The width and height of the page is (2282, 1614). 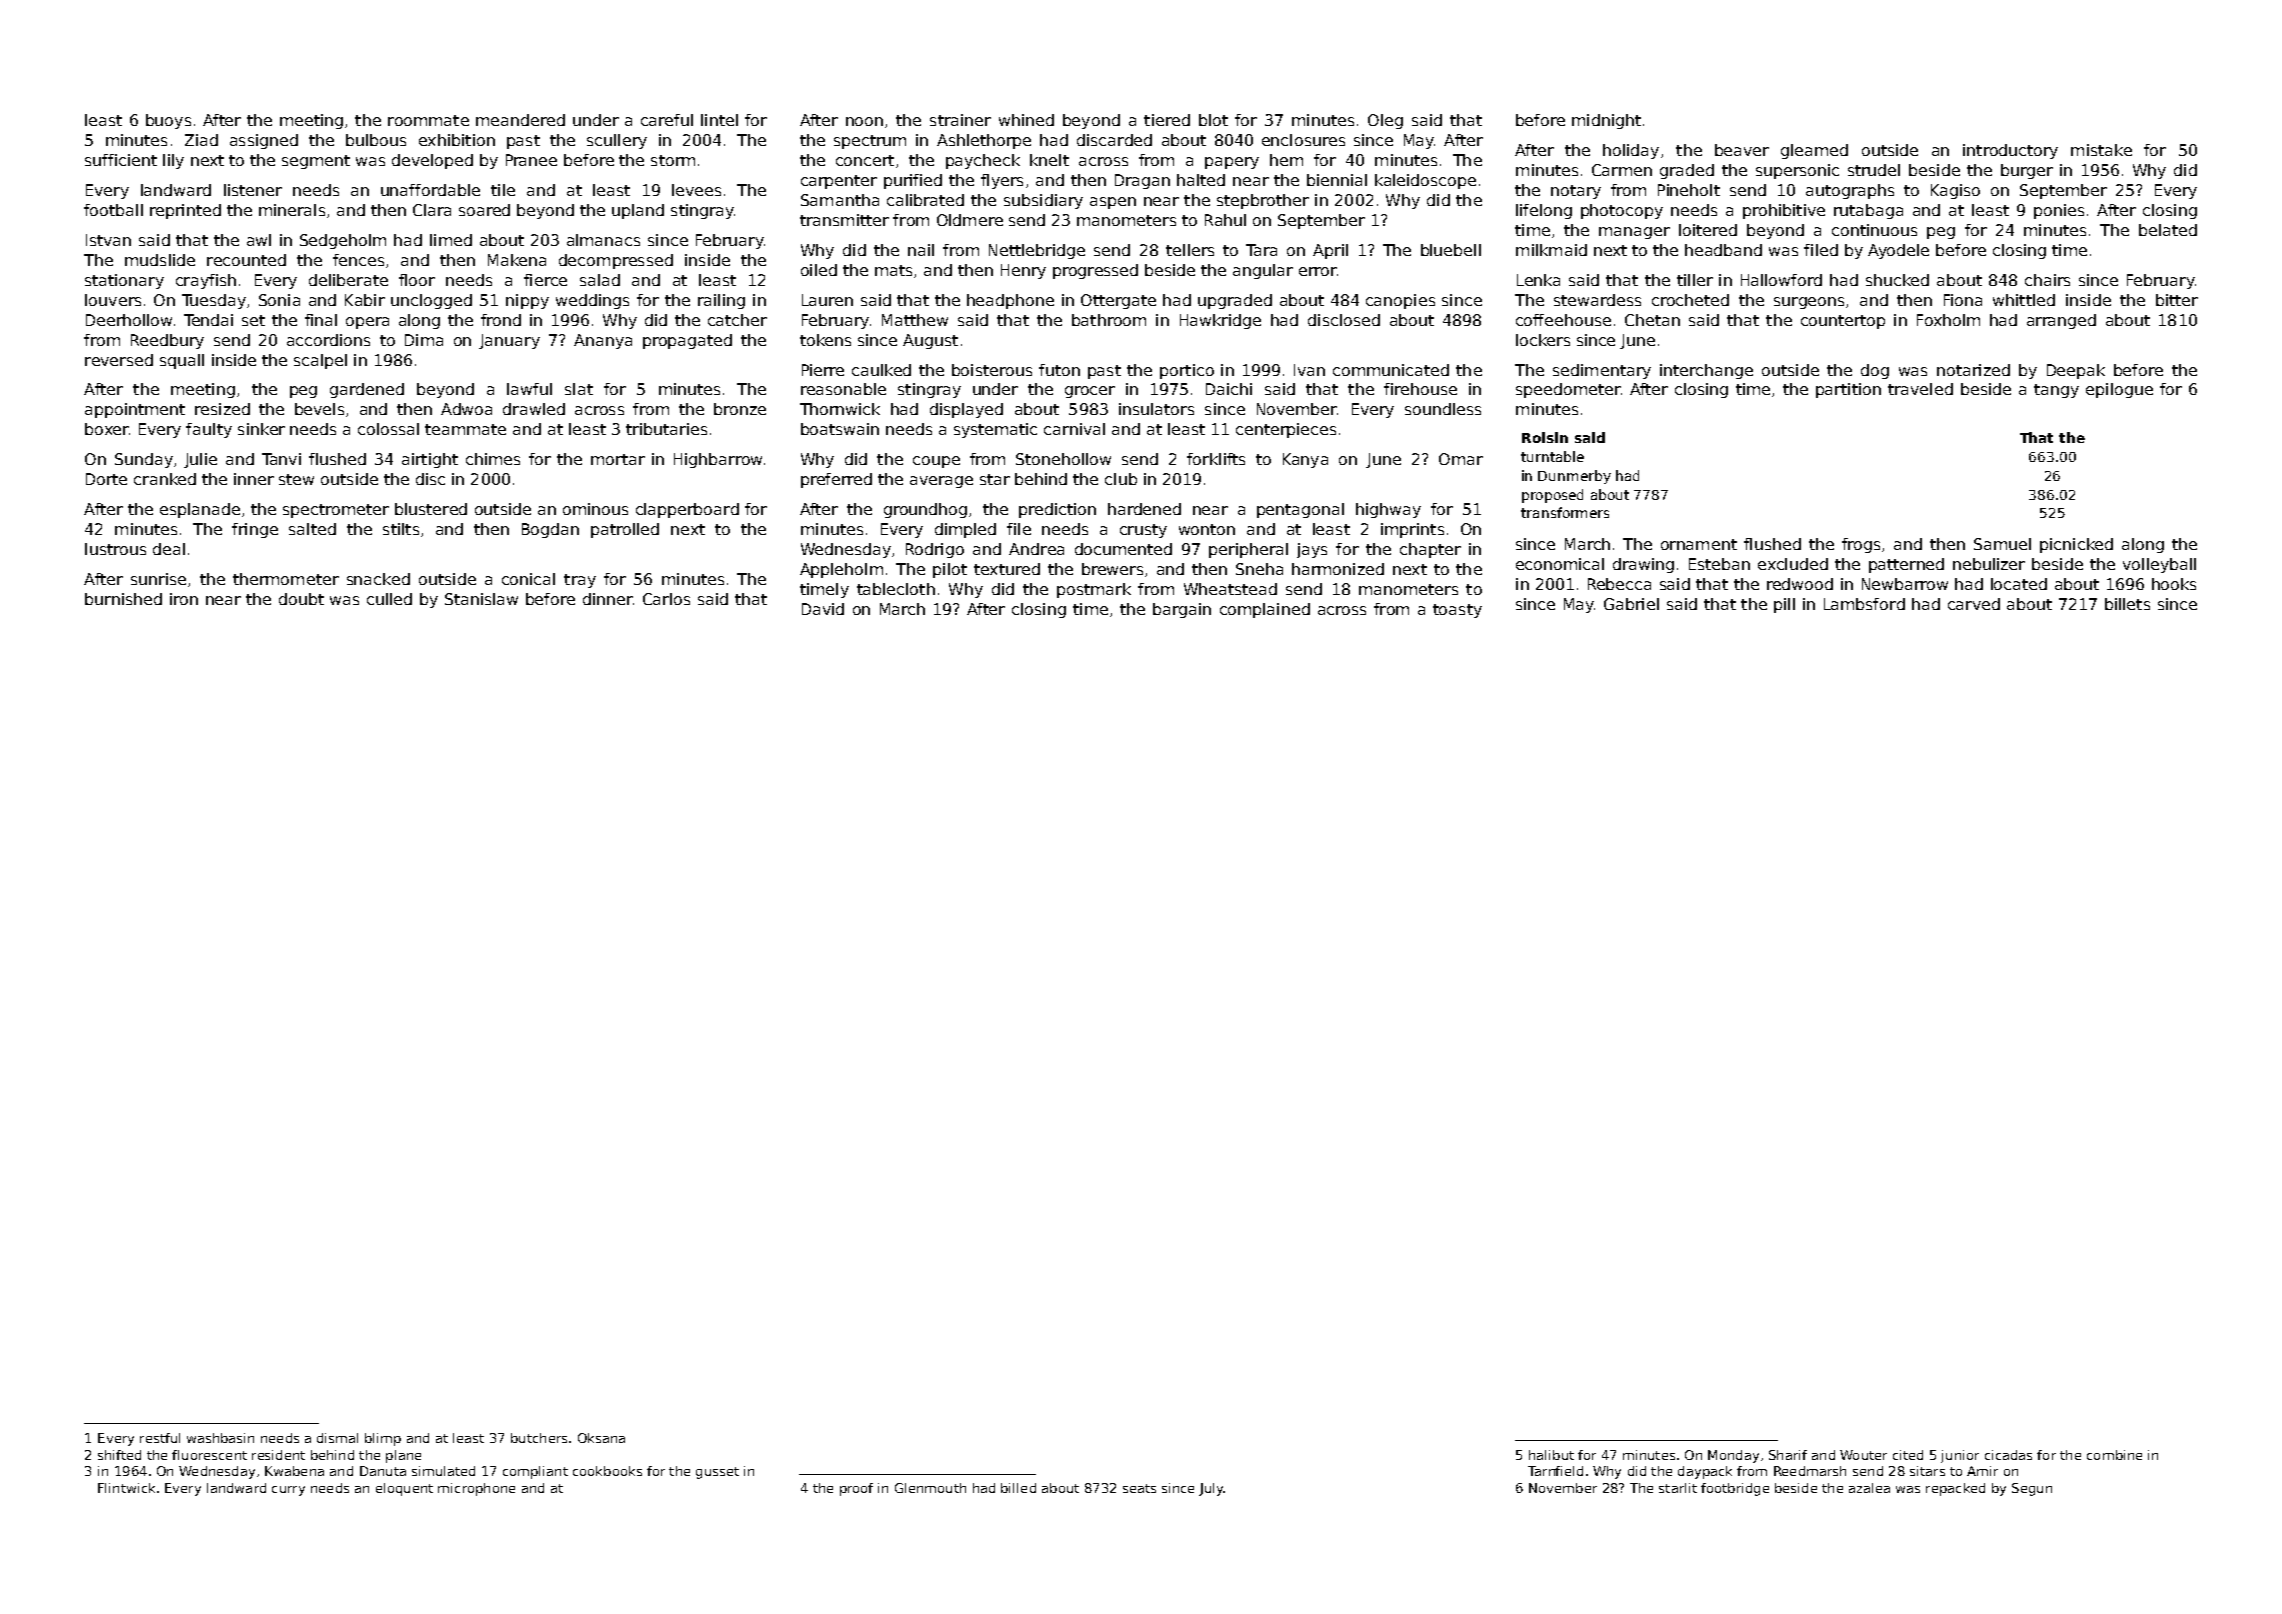 What do you see at coordinates (2101, 150) in the page?
I see `mistake` at bounding box center [2101, 150].
